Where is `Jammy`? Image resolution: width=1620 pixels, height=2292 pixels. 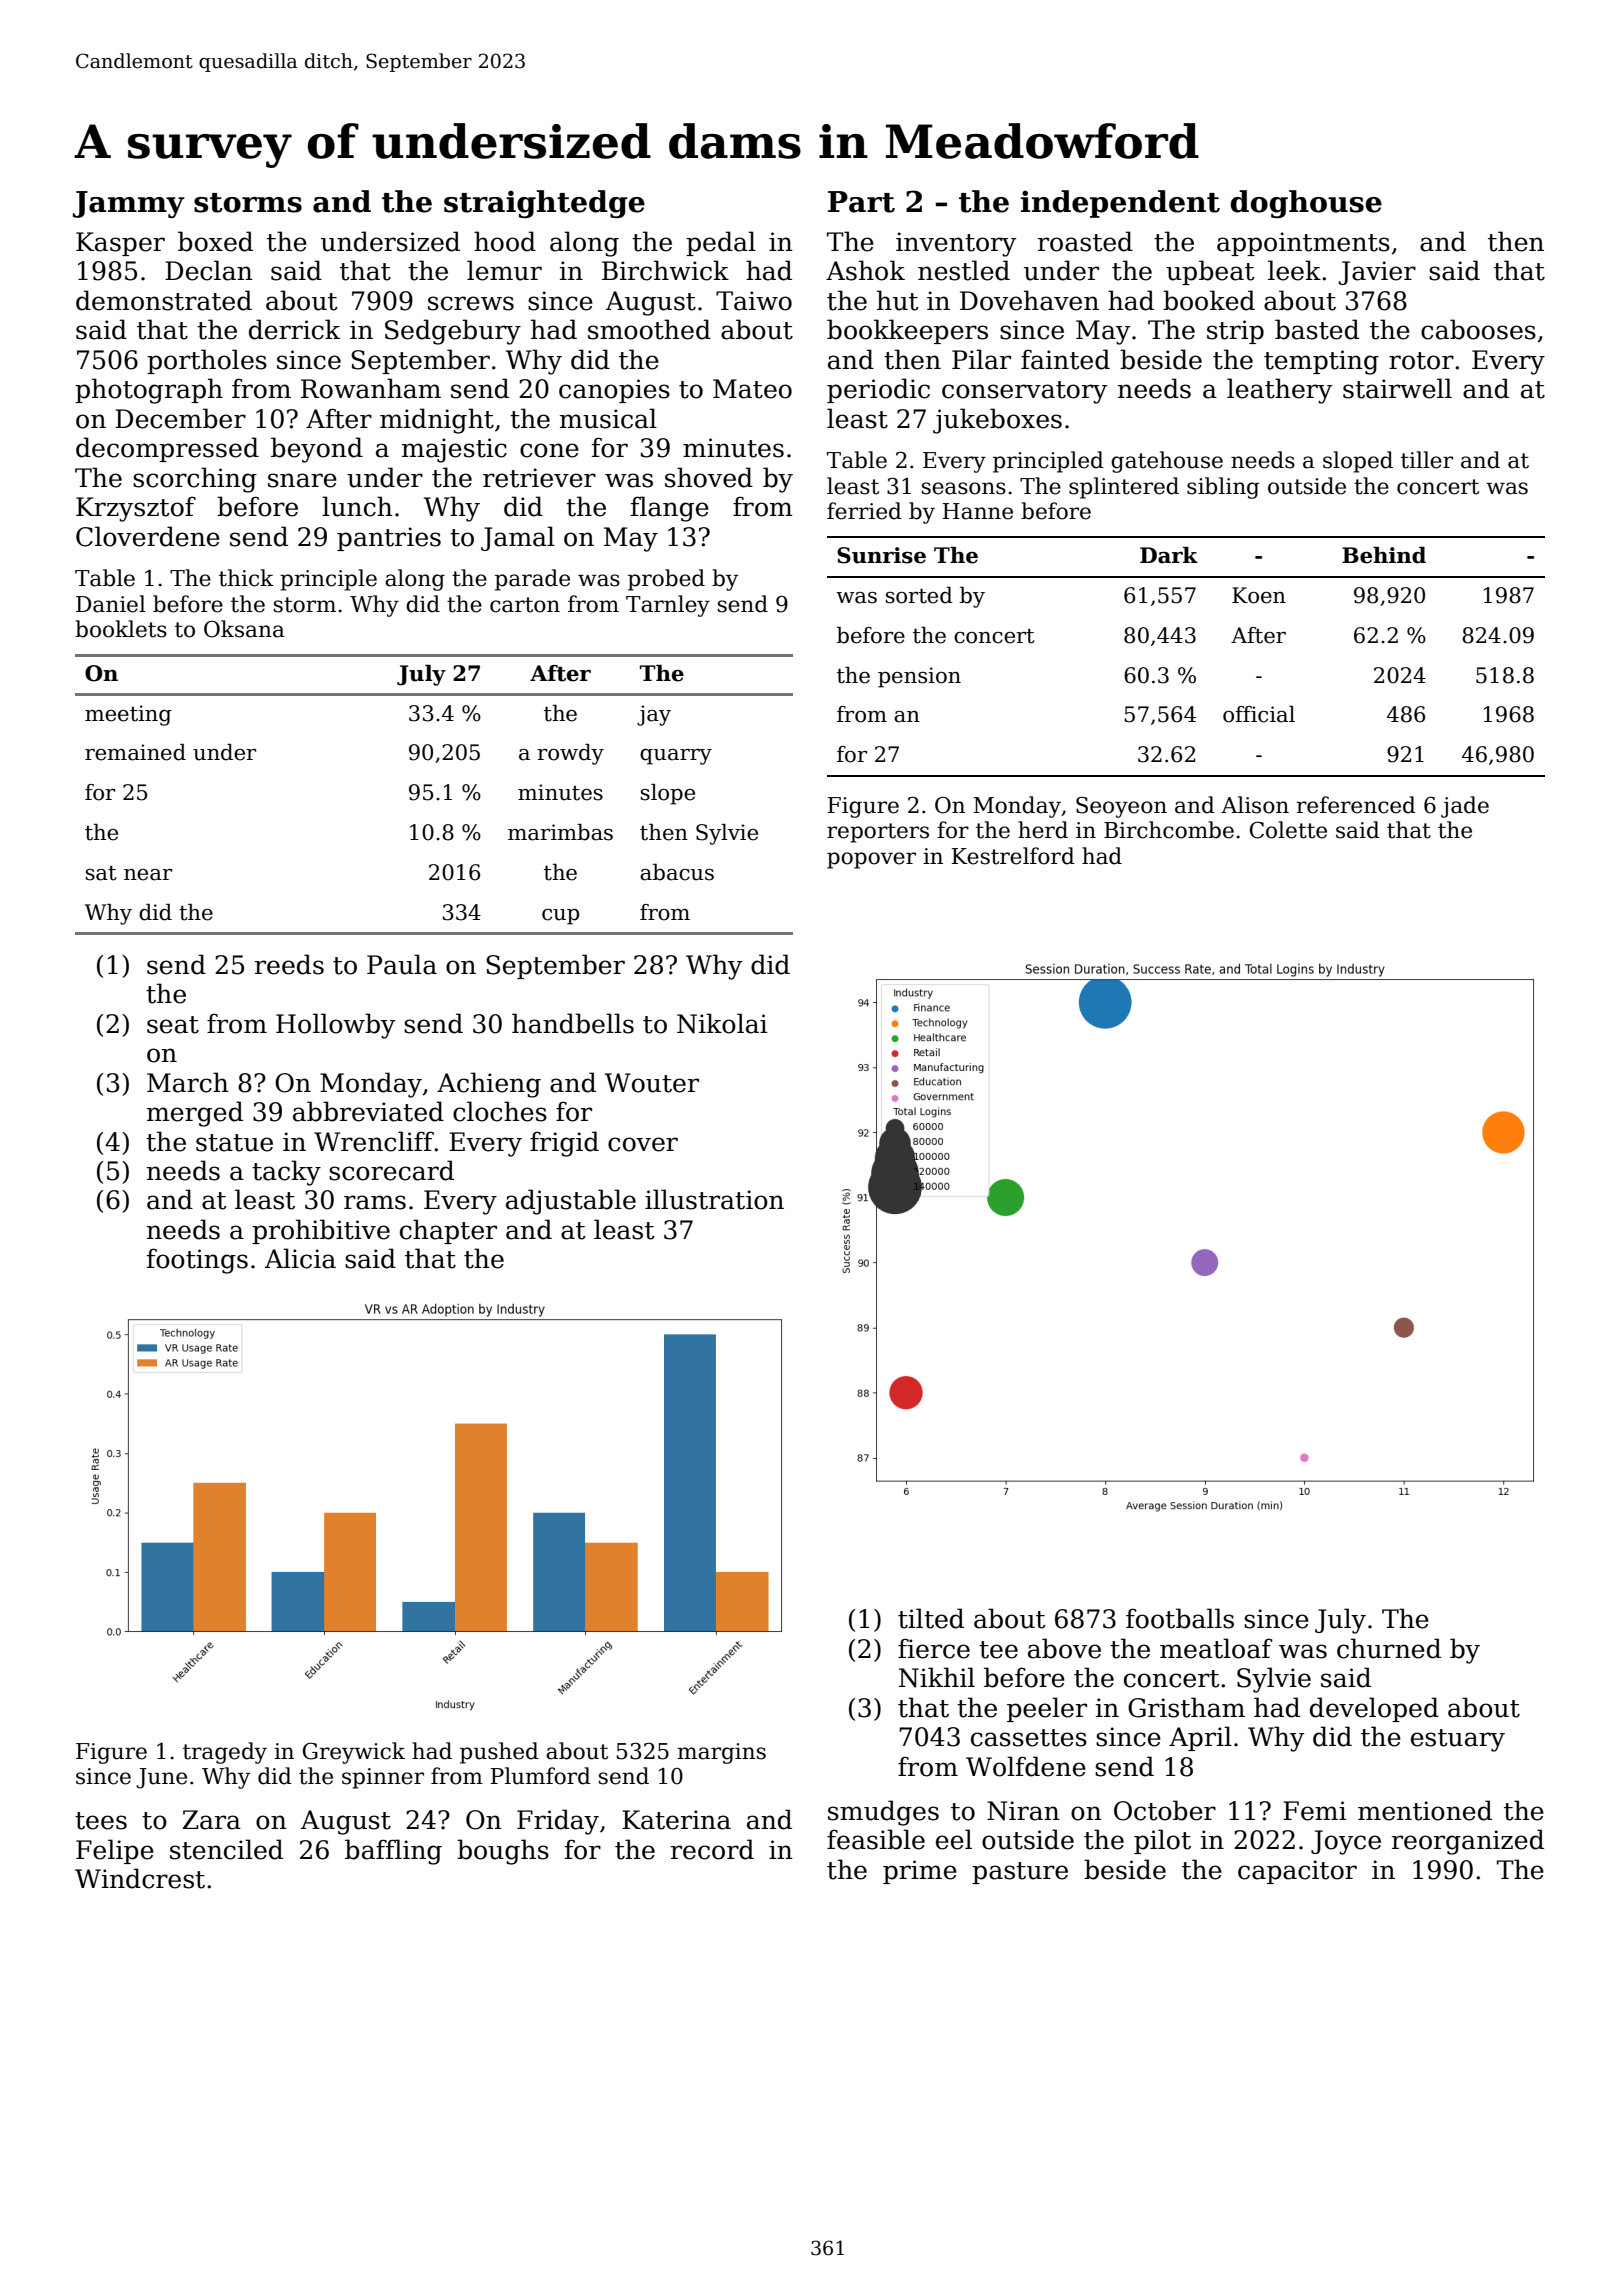
Jammy is located at coordinates (129, 204).
